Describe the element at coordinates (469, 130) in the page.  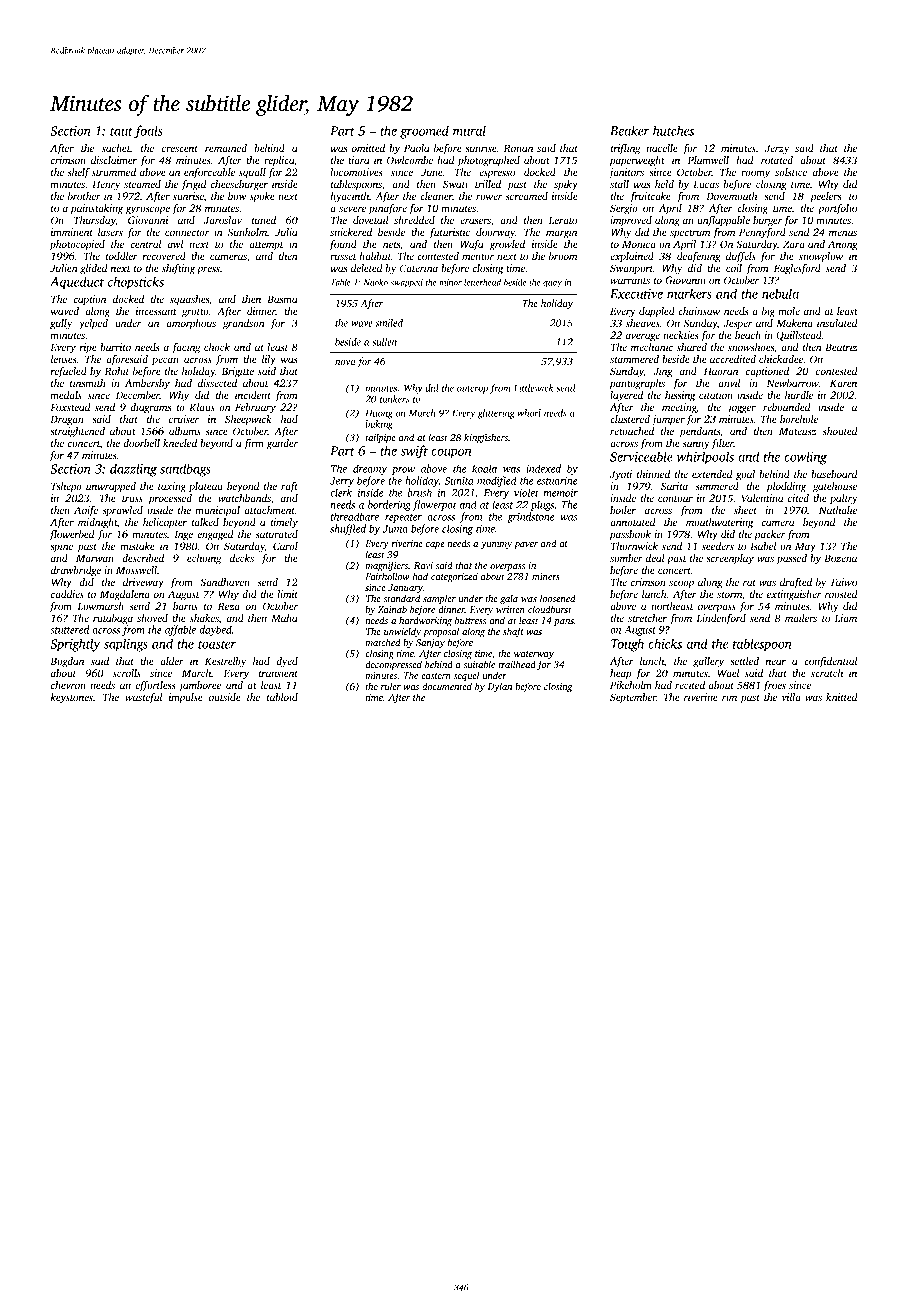
I see `mural` at that location.
